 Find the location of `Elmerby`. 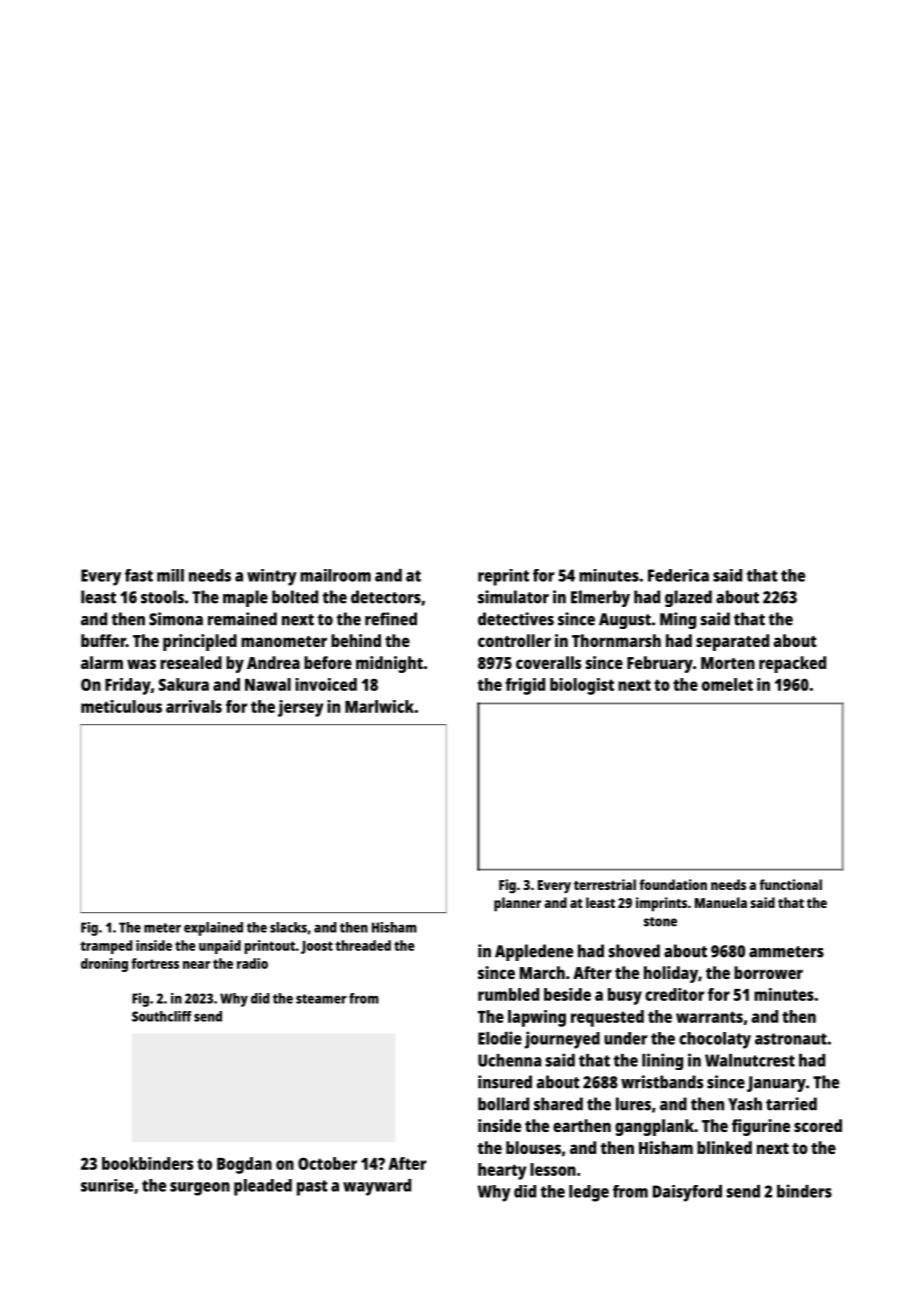

Elmerby is located at coordinates (600, 598).
